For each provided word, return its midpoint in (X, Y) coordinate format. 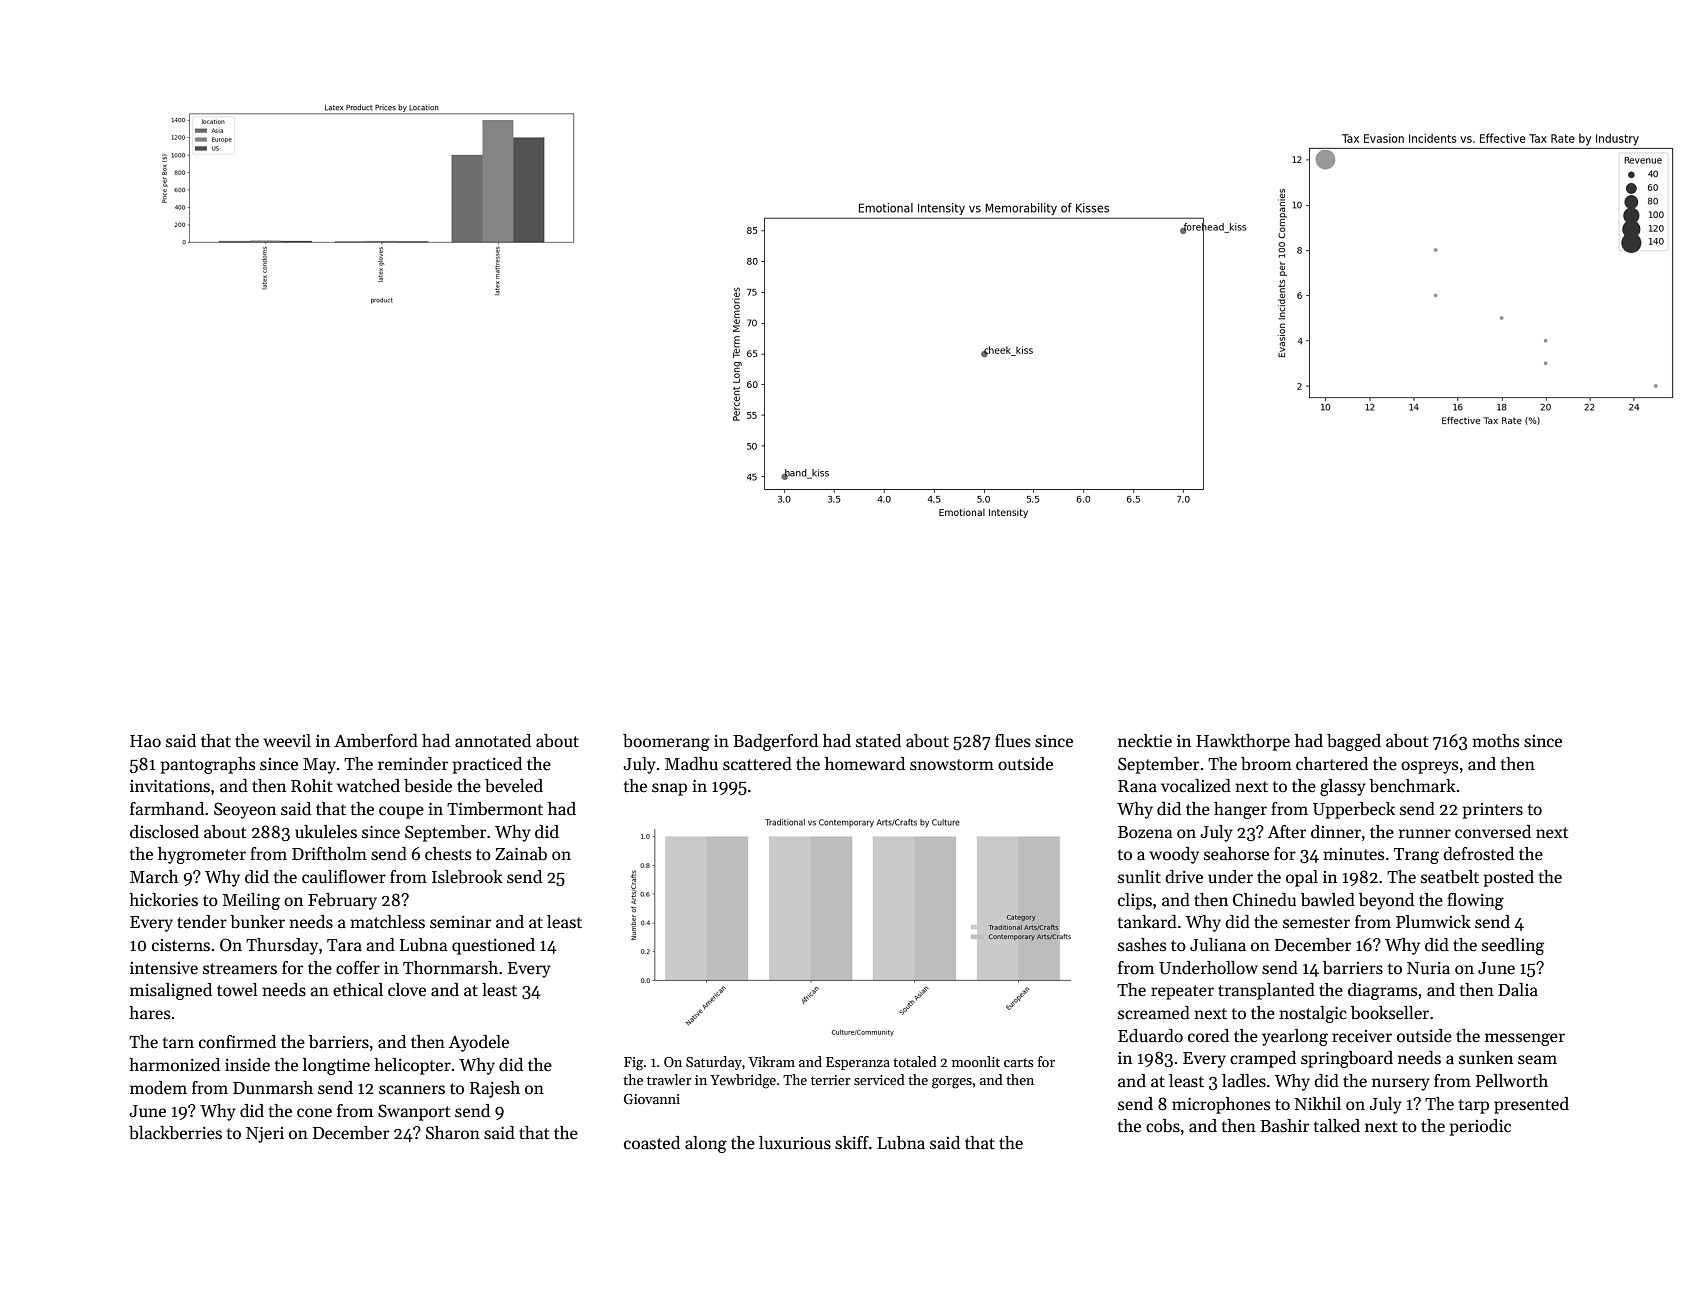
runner (1425, 834)
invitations (170, 786)
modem (158, 1087)
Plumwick (1433, 922)
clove (407, 990)
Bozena (1145, 832)
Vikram (771, 1061)
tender (202, 922)
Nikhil (1318, 1103)
